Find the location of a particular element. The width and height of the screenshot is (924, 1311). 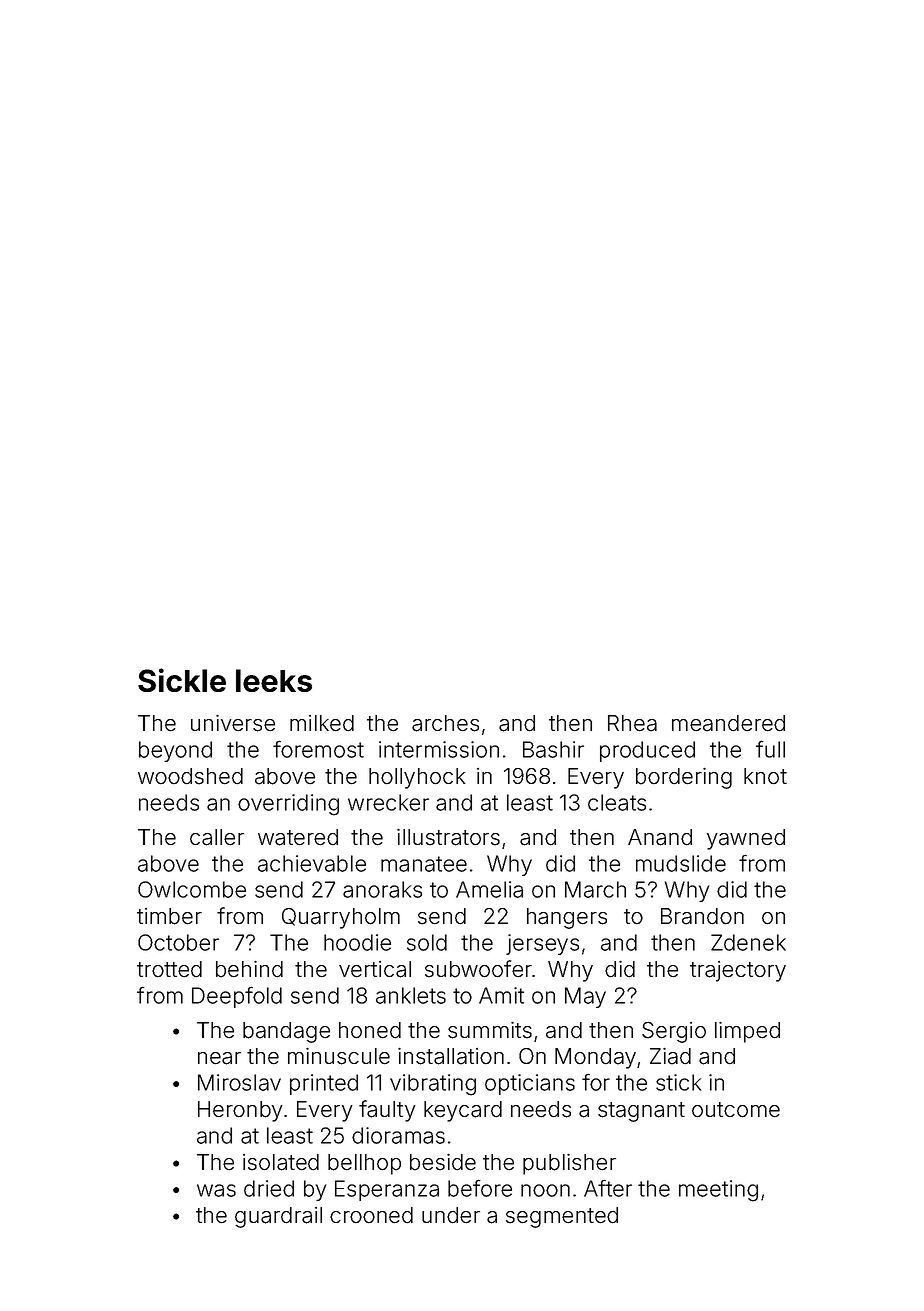

meandered is located at coordinates (728, 723).
